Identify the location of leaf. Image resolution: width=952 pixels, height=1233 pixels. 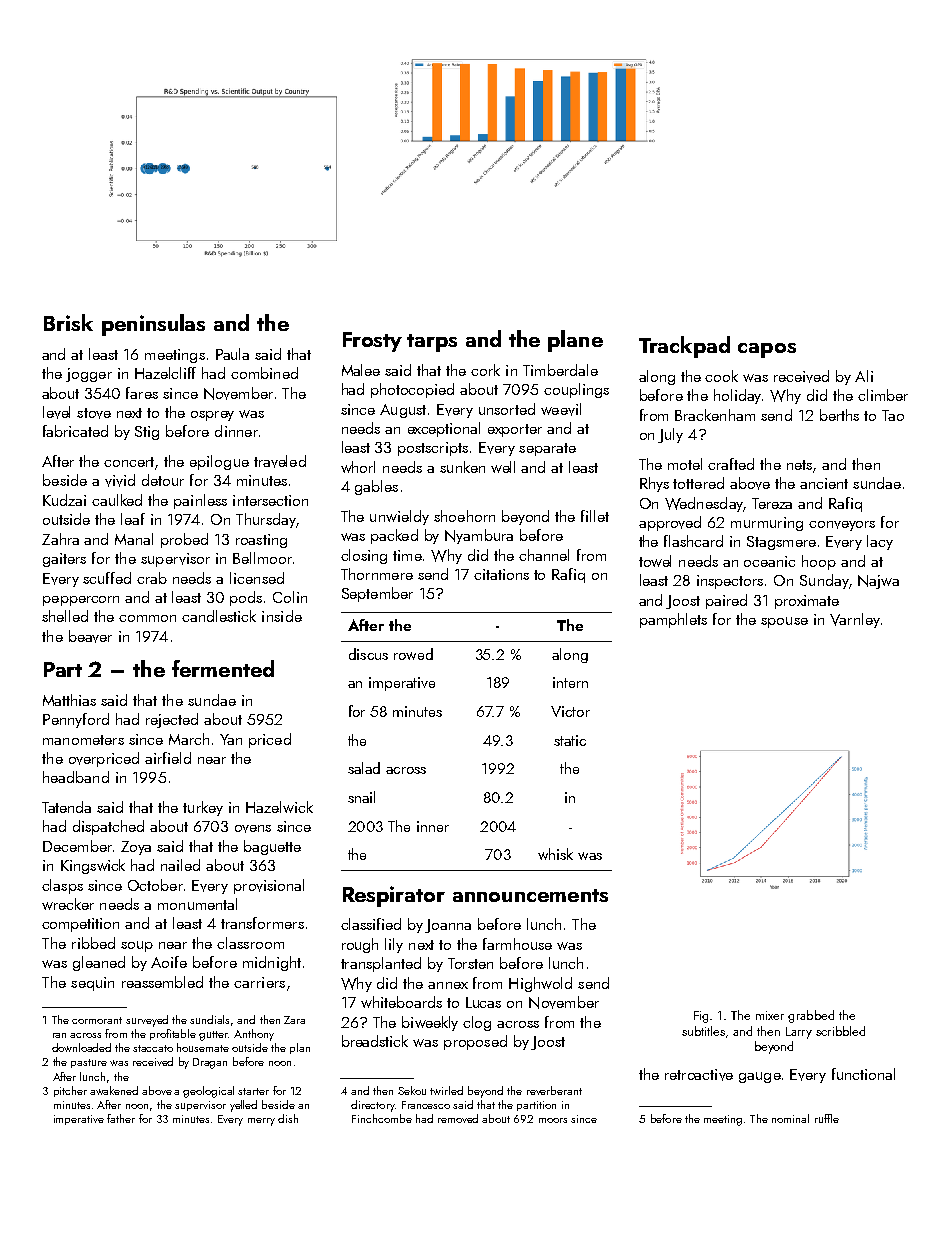
(133, 519).
